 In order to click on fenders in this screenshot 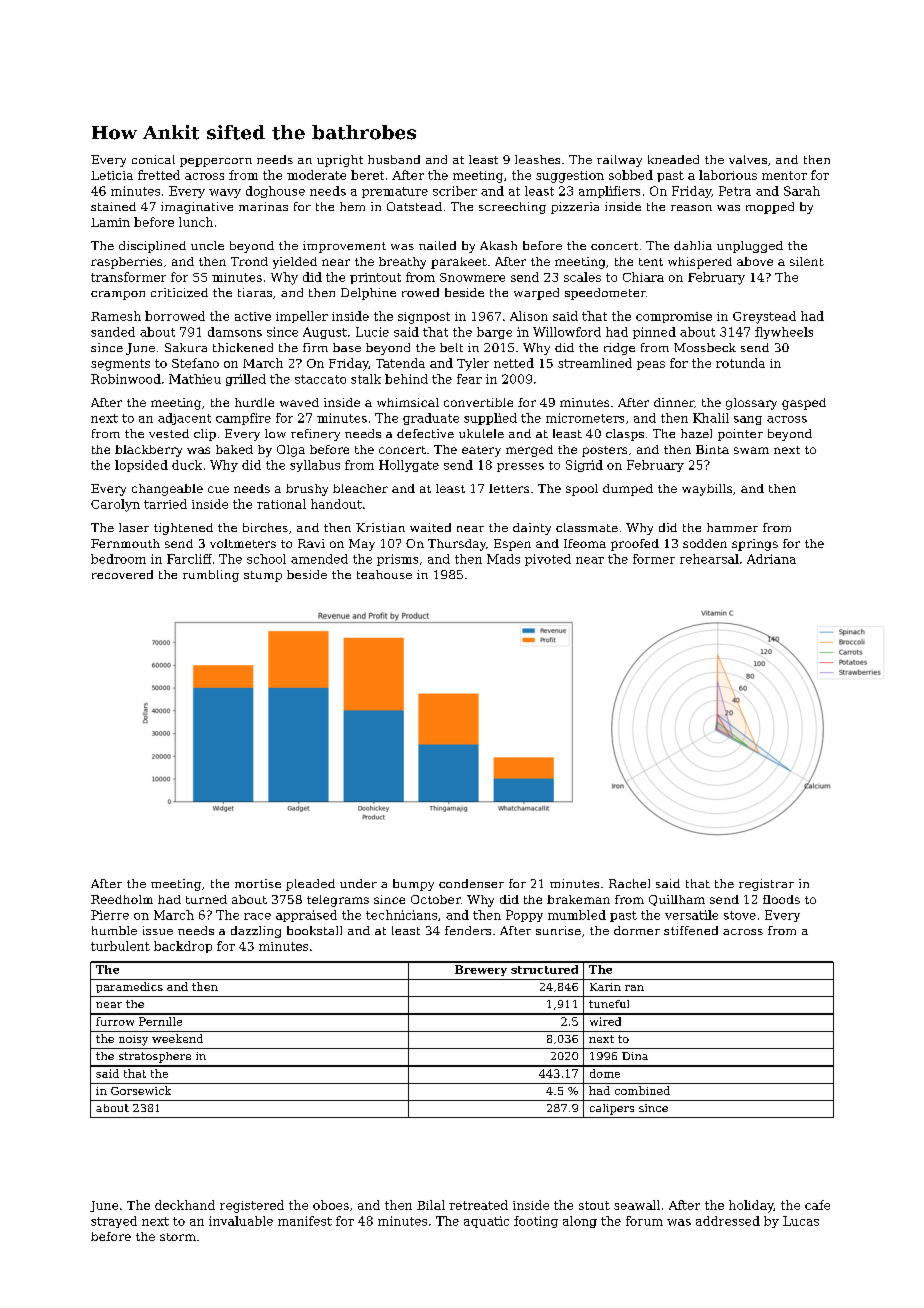, I will do `click(468, 930)`.
